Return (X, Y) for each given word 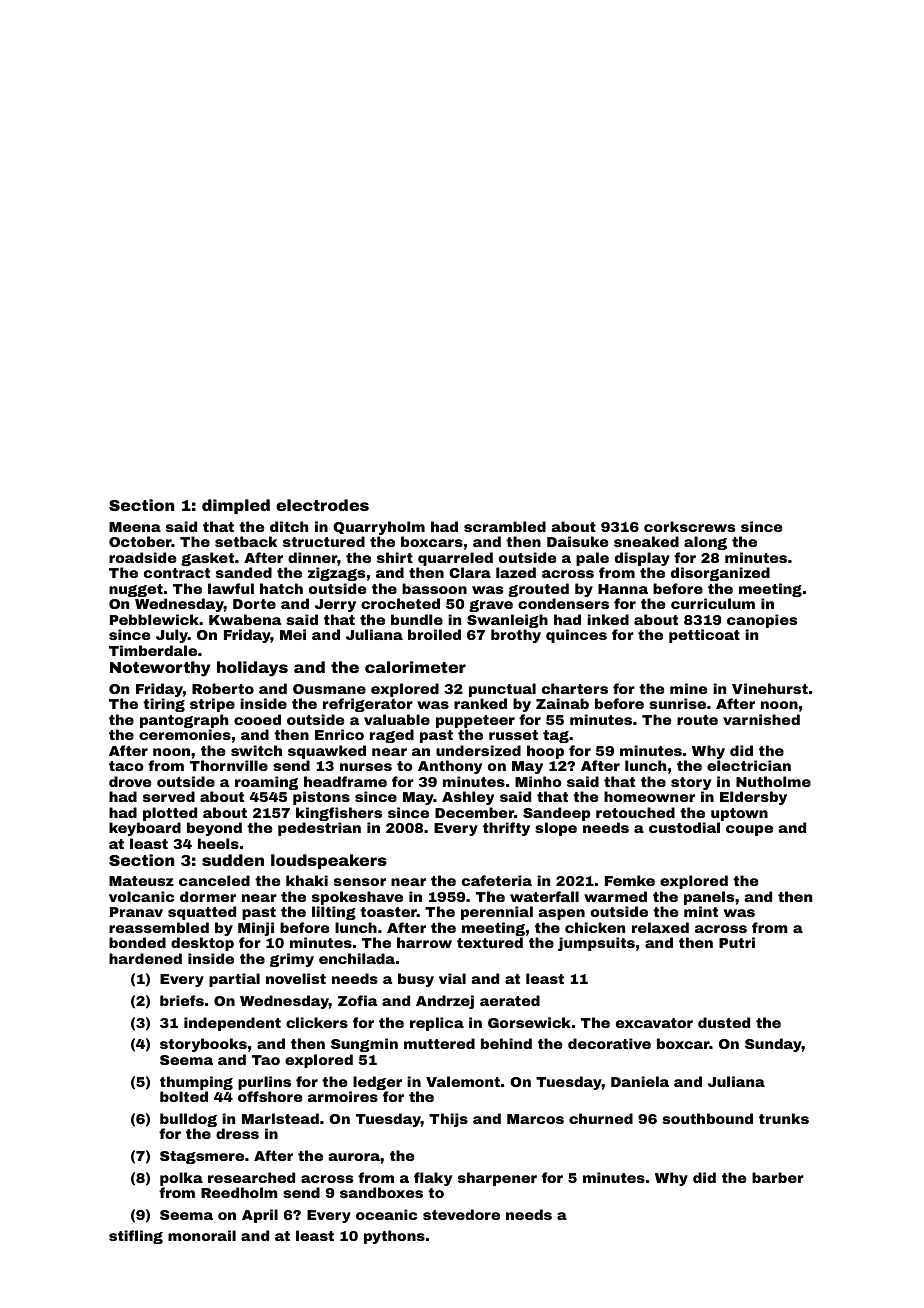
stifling (136, 1237)
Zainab (562, 703)
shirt (395, 557)
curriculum (713, 603)
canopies (762, 621)
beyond (214, 829)
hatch (281, 588)
